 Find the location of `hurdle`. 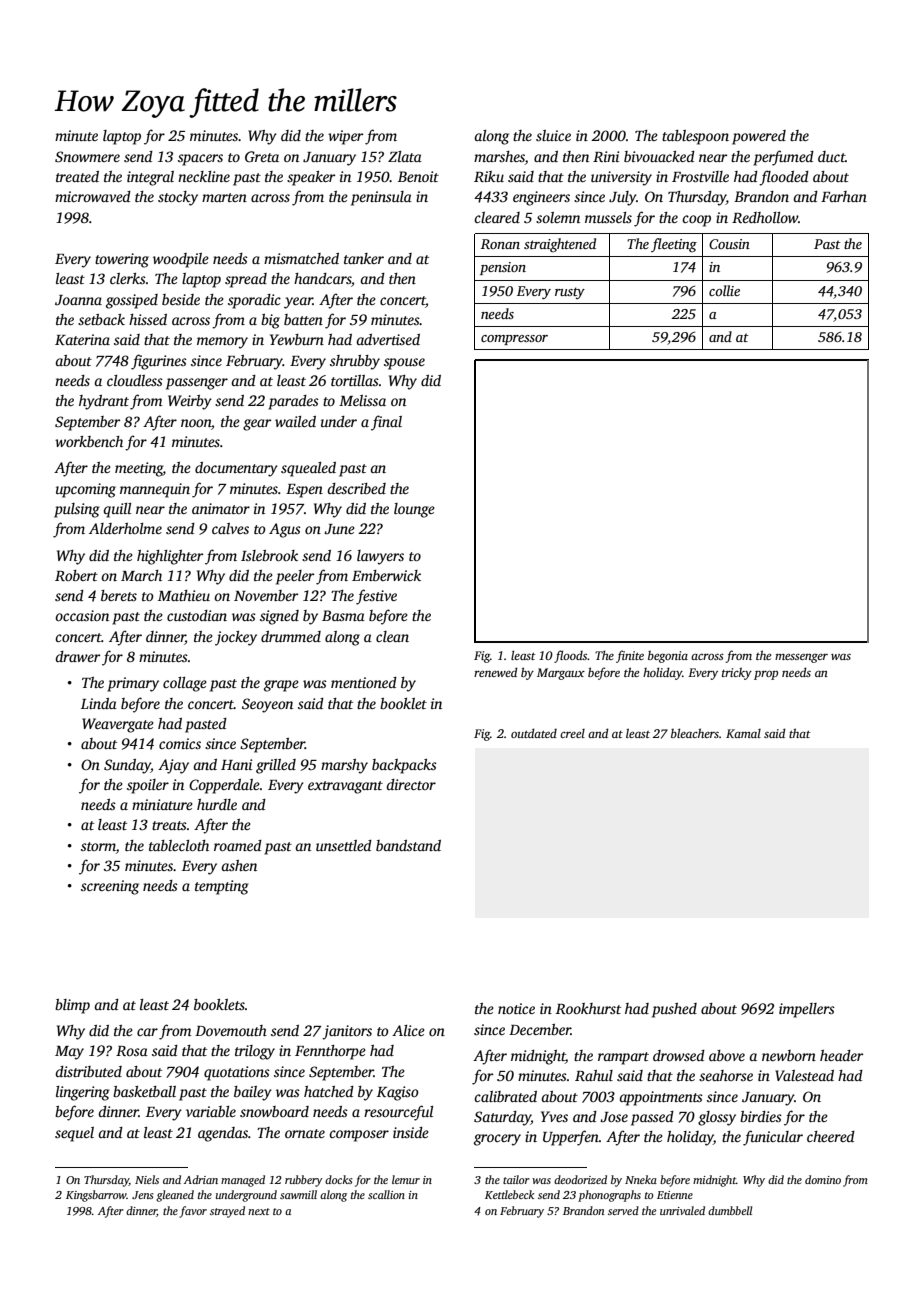

hurdle is located at coordinates (217, 804).
